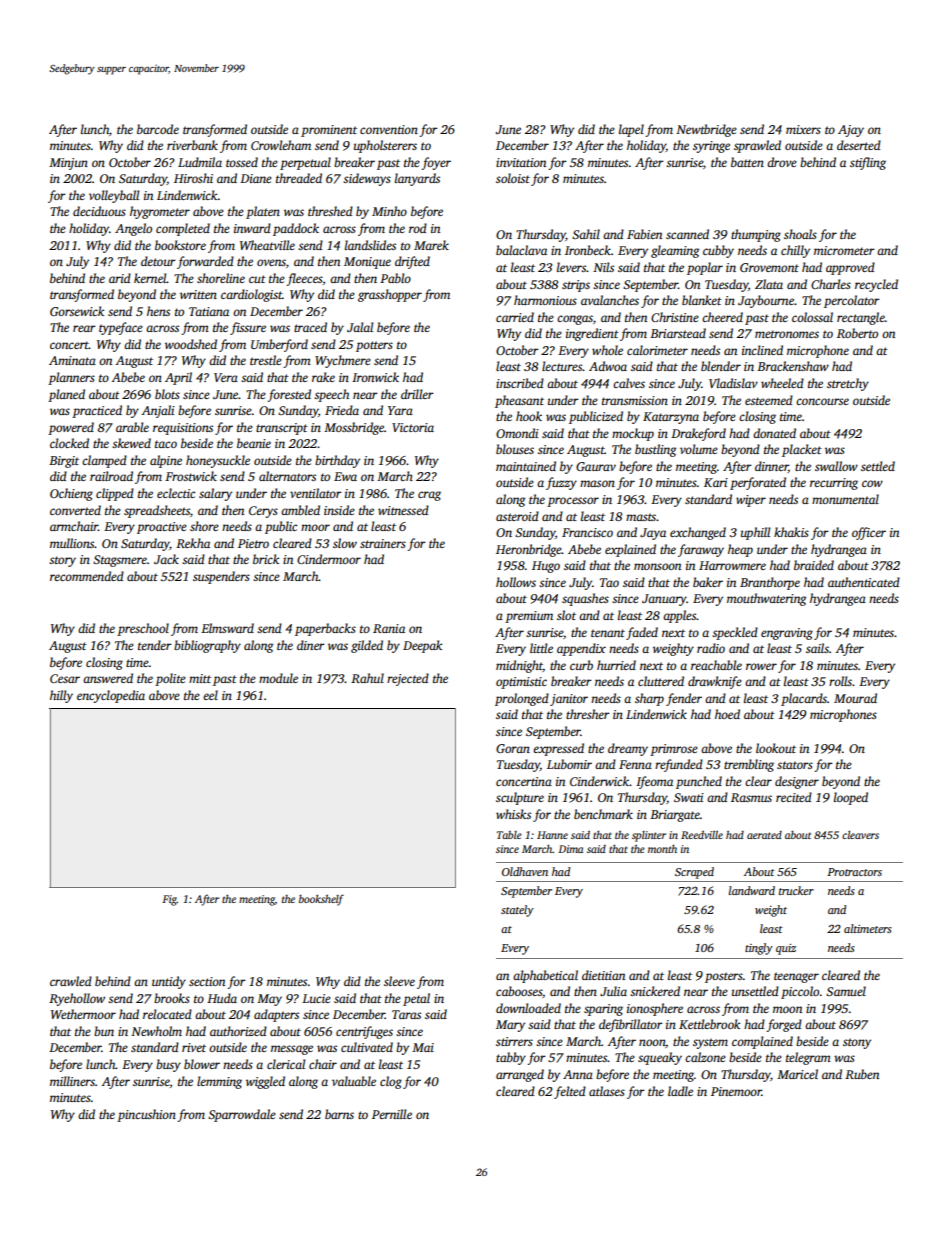 The height and width of the image is (1233, 952). Describe the element at coordinates (111, 696) in the image. I see `encyclopedia` at that location.
